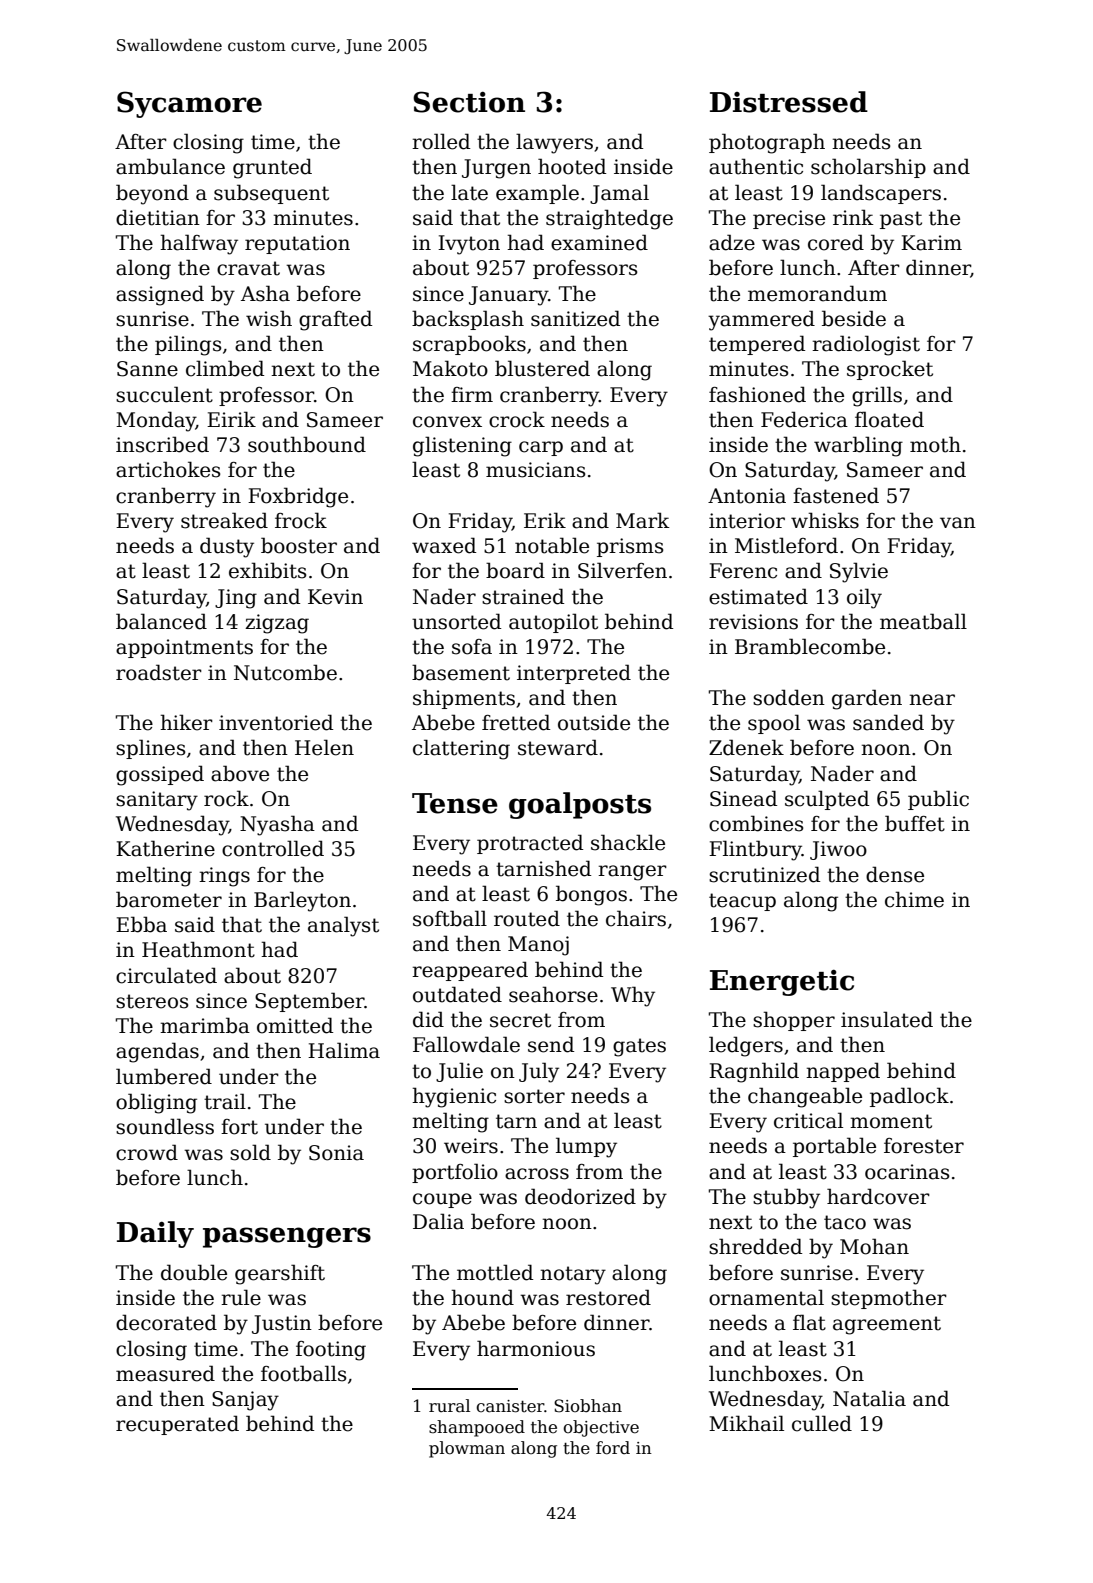  Describe the element at coordinates (189, 104) in the screenshot. I see `Sycamore` at that location.
